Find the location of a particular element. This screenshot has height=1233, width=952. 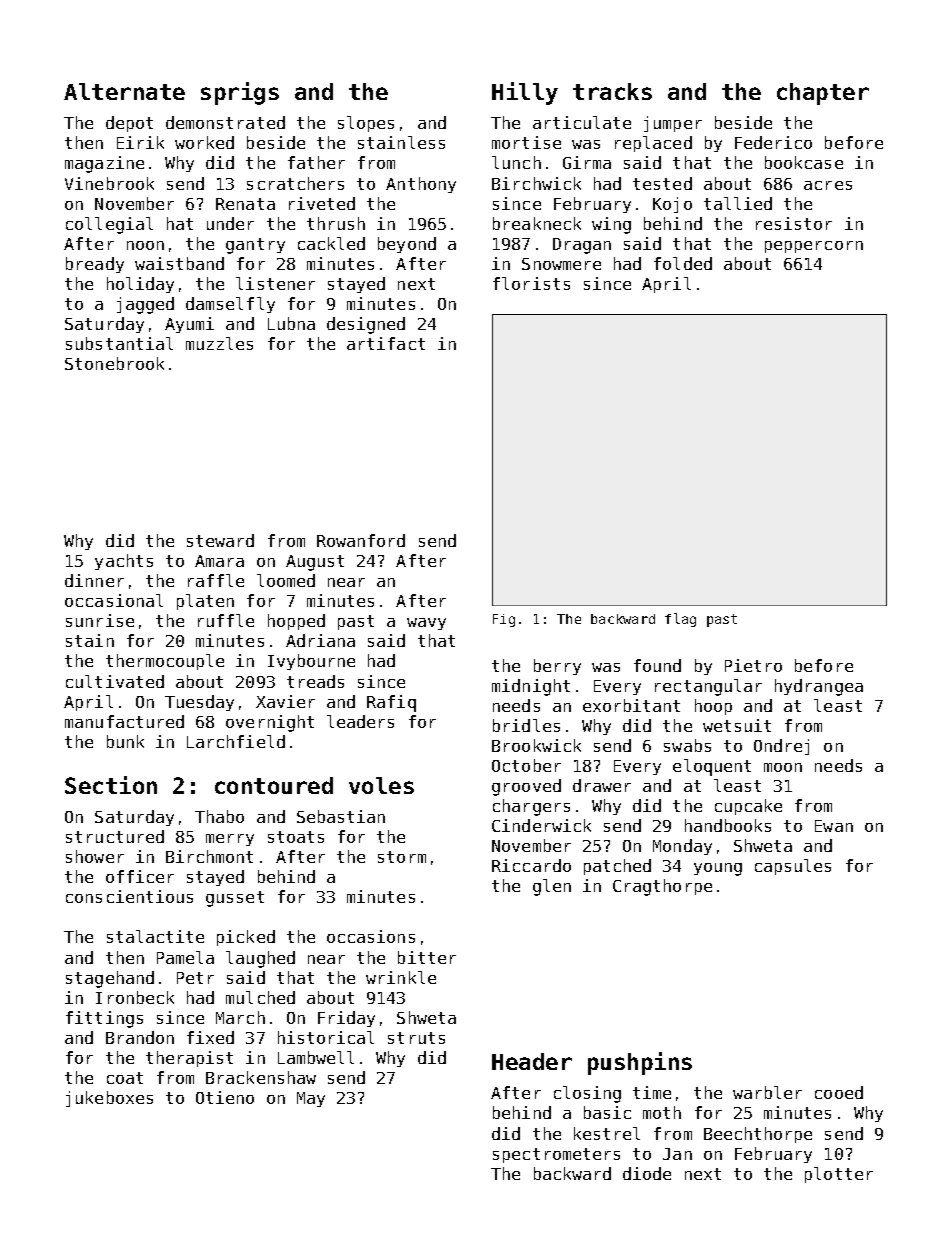

diode is located at coordinates (647, 1173).
